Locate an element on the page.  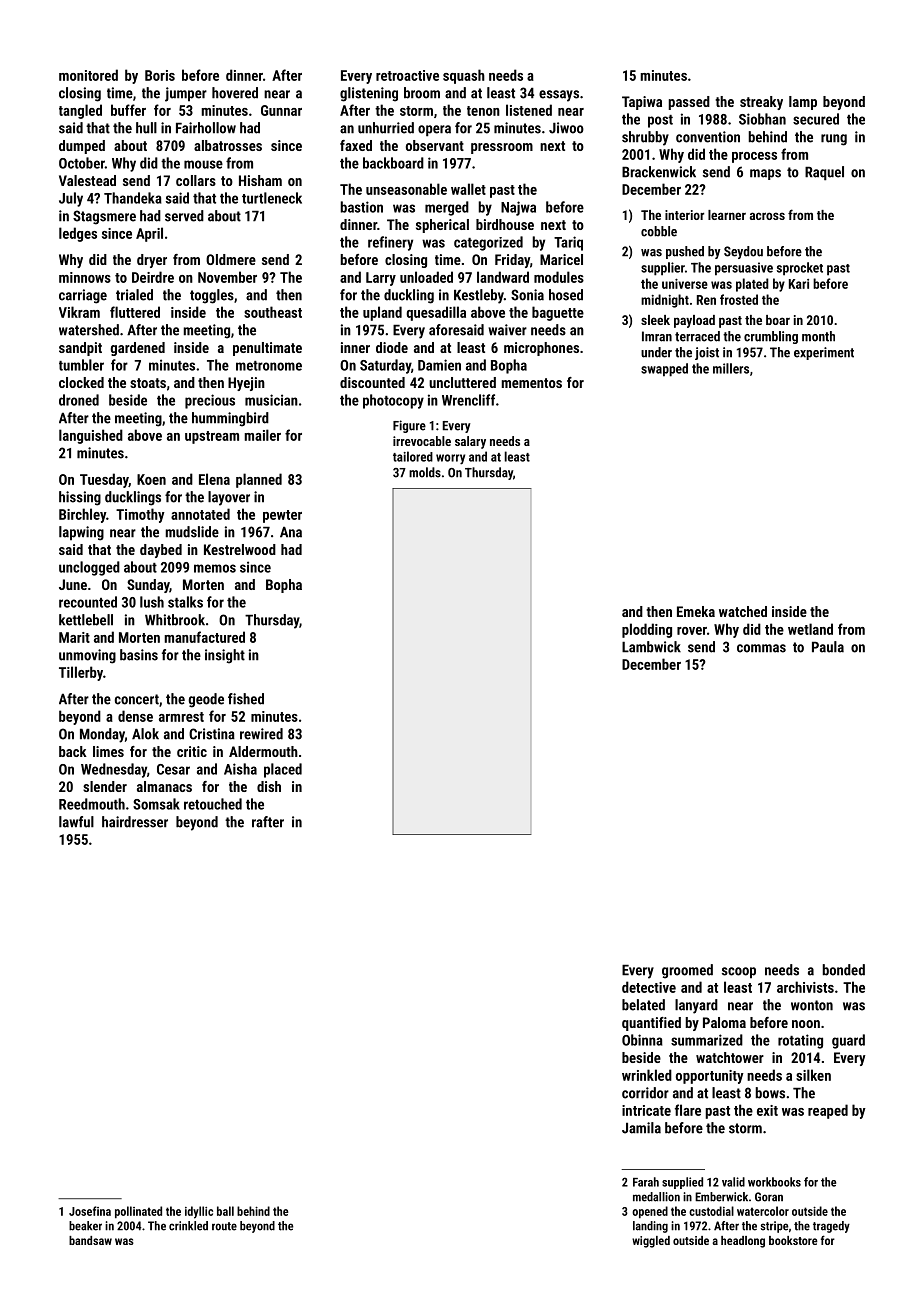
insight is located at coordinates (225, 656).
